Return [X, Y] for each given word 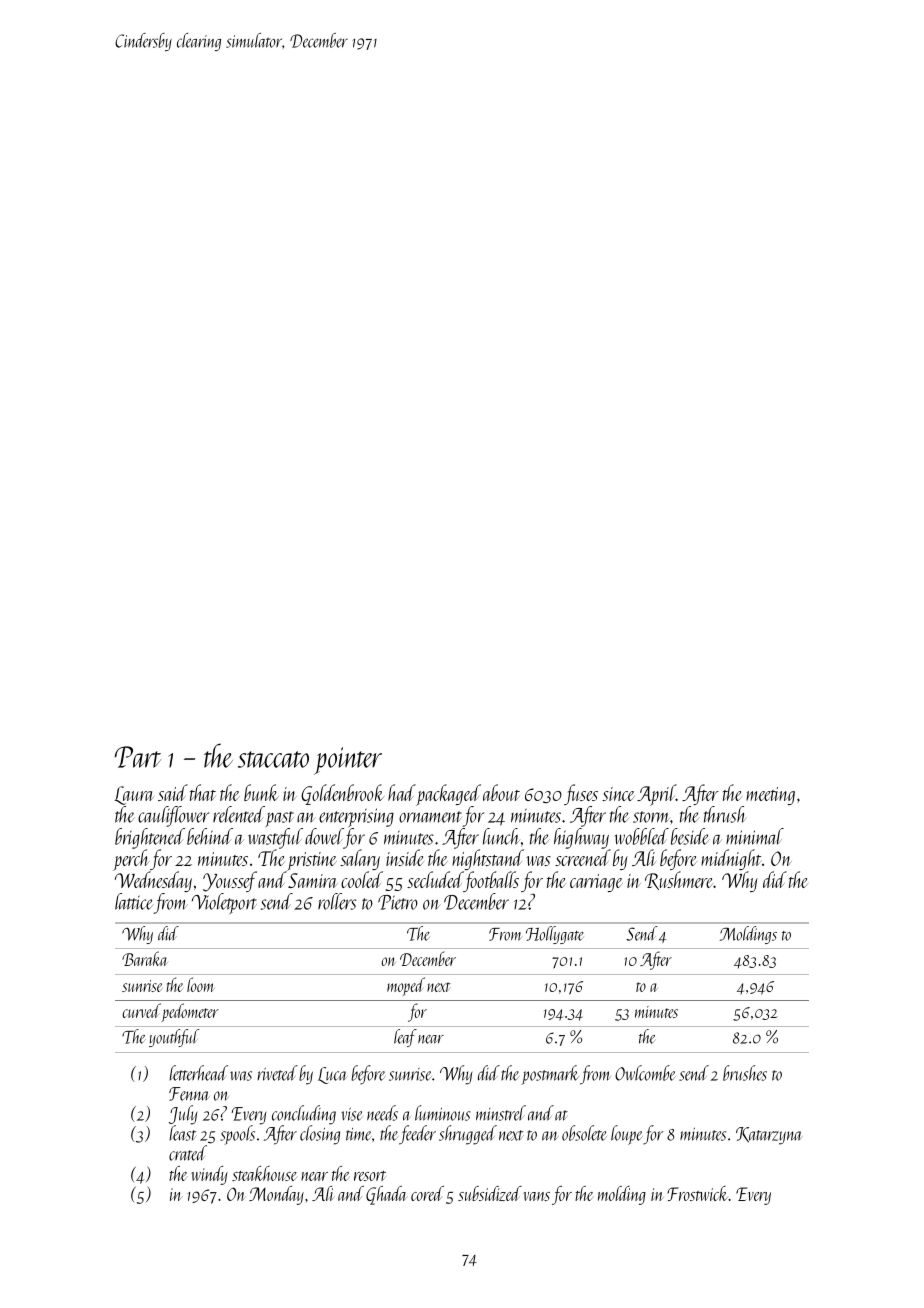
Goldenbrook [342, 794]
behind [210, 836]
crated [188, 1153]
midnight [731, 859]
